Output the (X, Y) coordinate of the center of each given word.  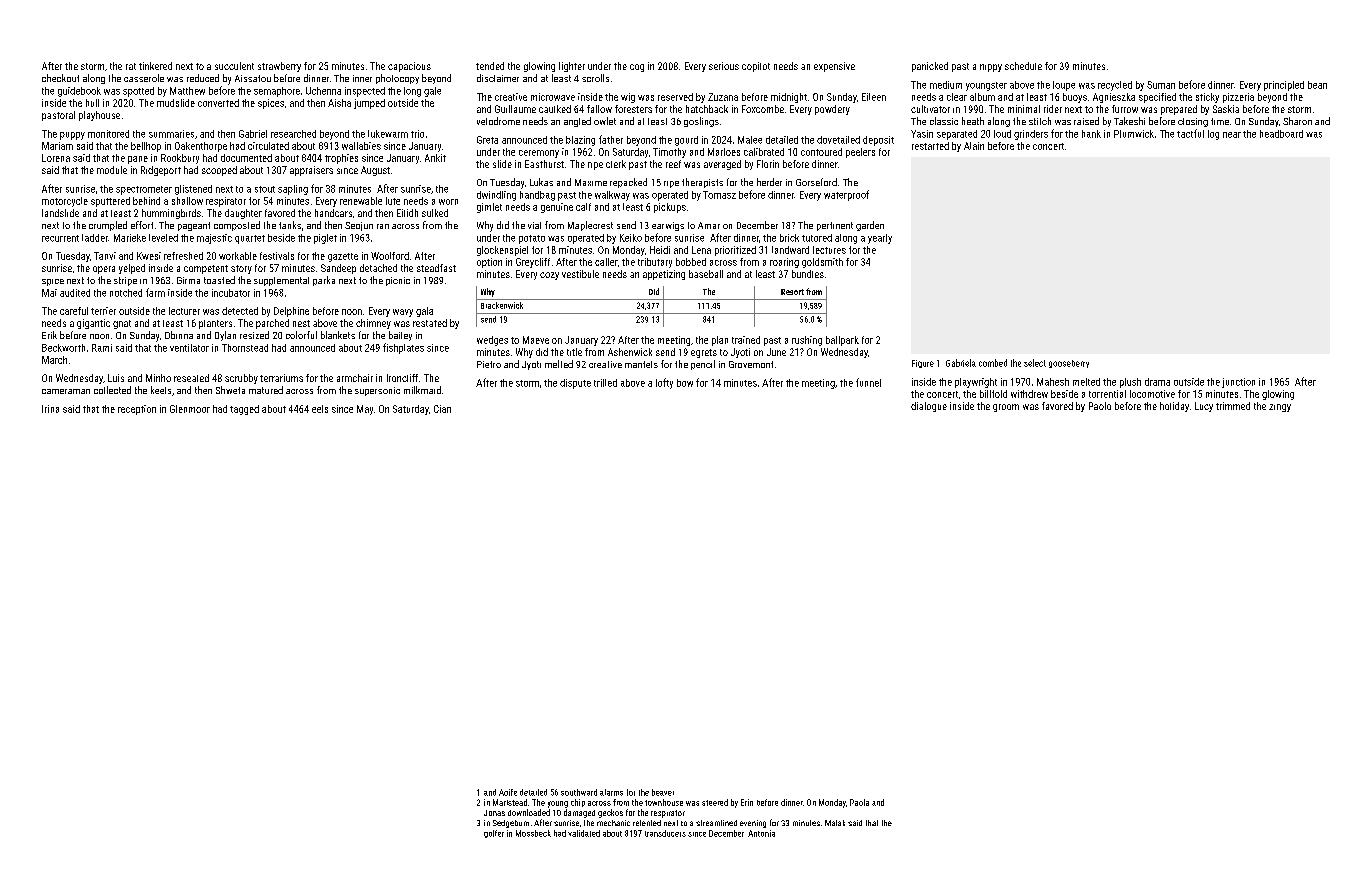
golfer (494, 834)
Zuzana (723, 97)
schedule (1023, 66)
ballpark (842, 341)
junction (1238, 383)
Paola (859, 802)
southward (579, 792)
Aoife (508, 792)
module (112, 170)
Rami (102, 348)
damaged (579, 813)
